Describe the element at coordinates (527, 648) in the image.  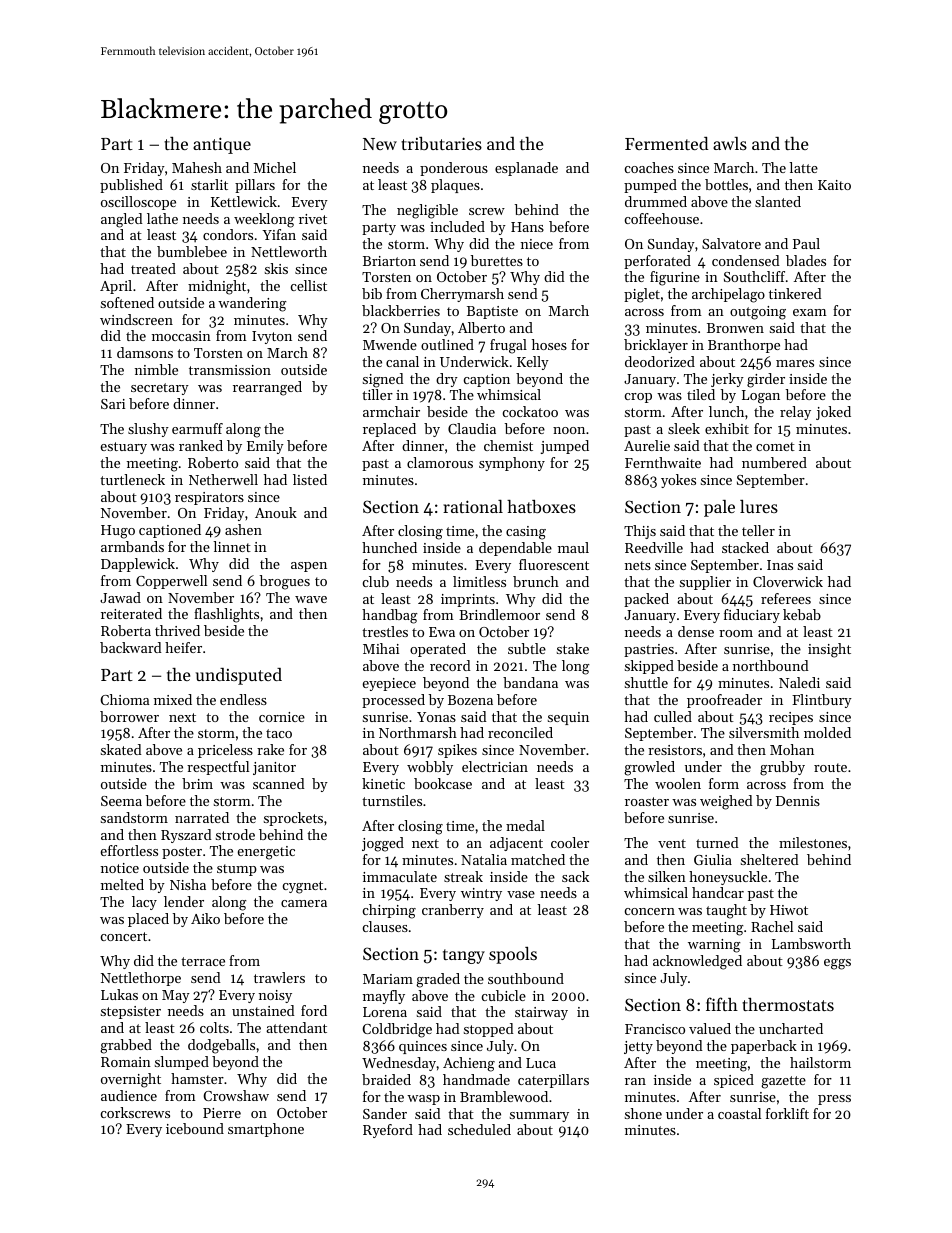
I see `subtle` at that location.
